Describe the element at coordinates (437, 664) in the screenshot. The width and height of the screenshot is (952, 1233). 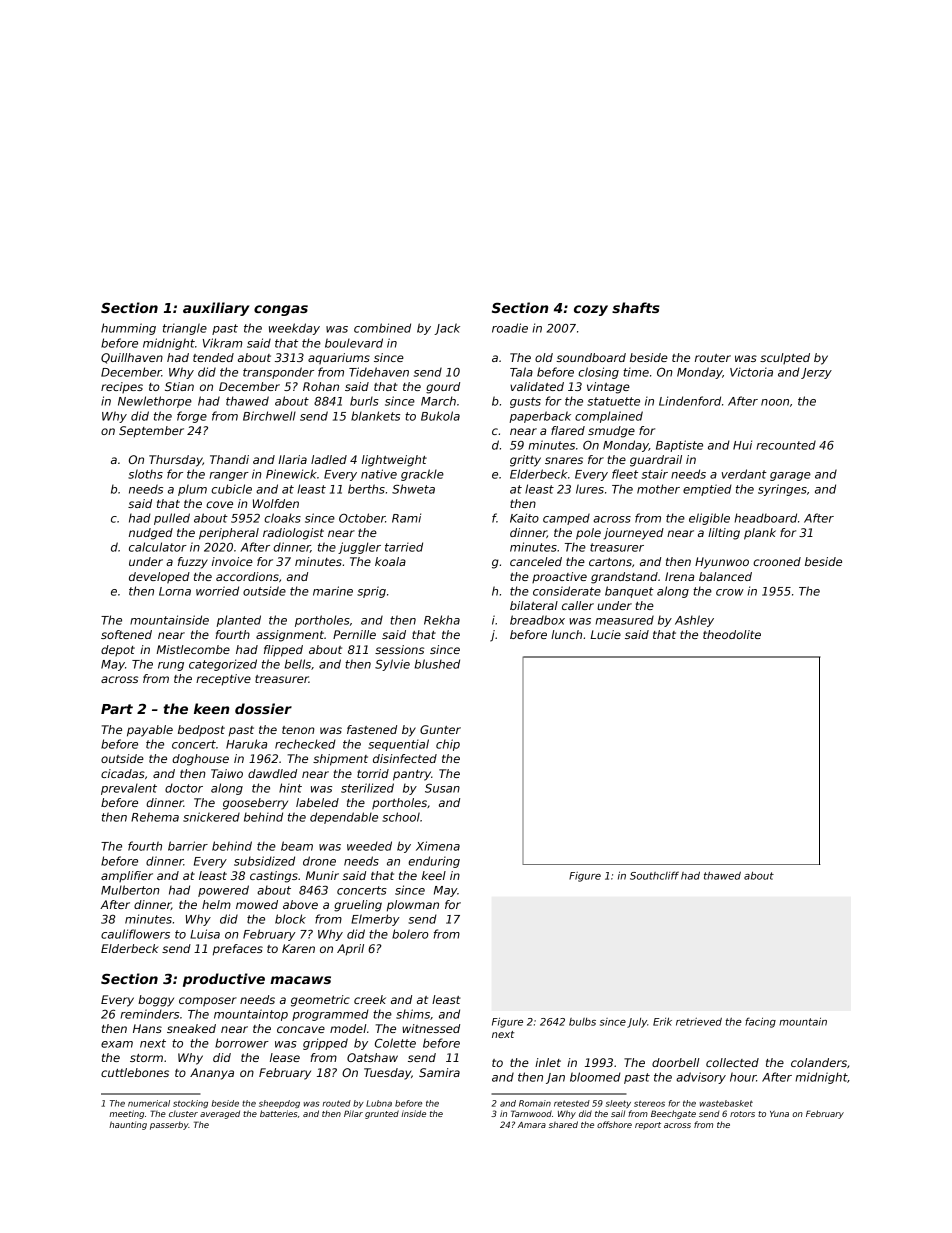
I see `blushed` at that location.
